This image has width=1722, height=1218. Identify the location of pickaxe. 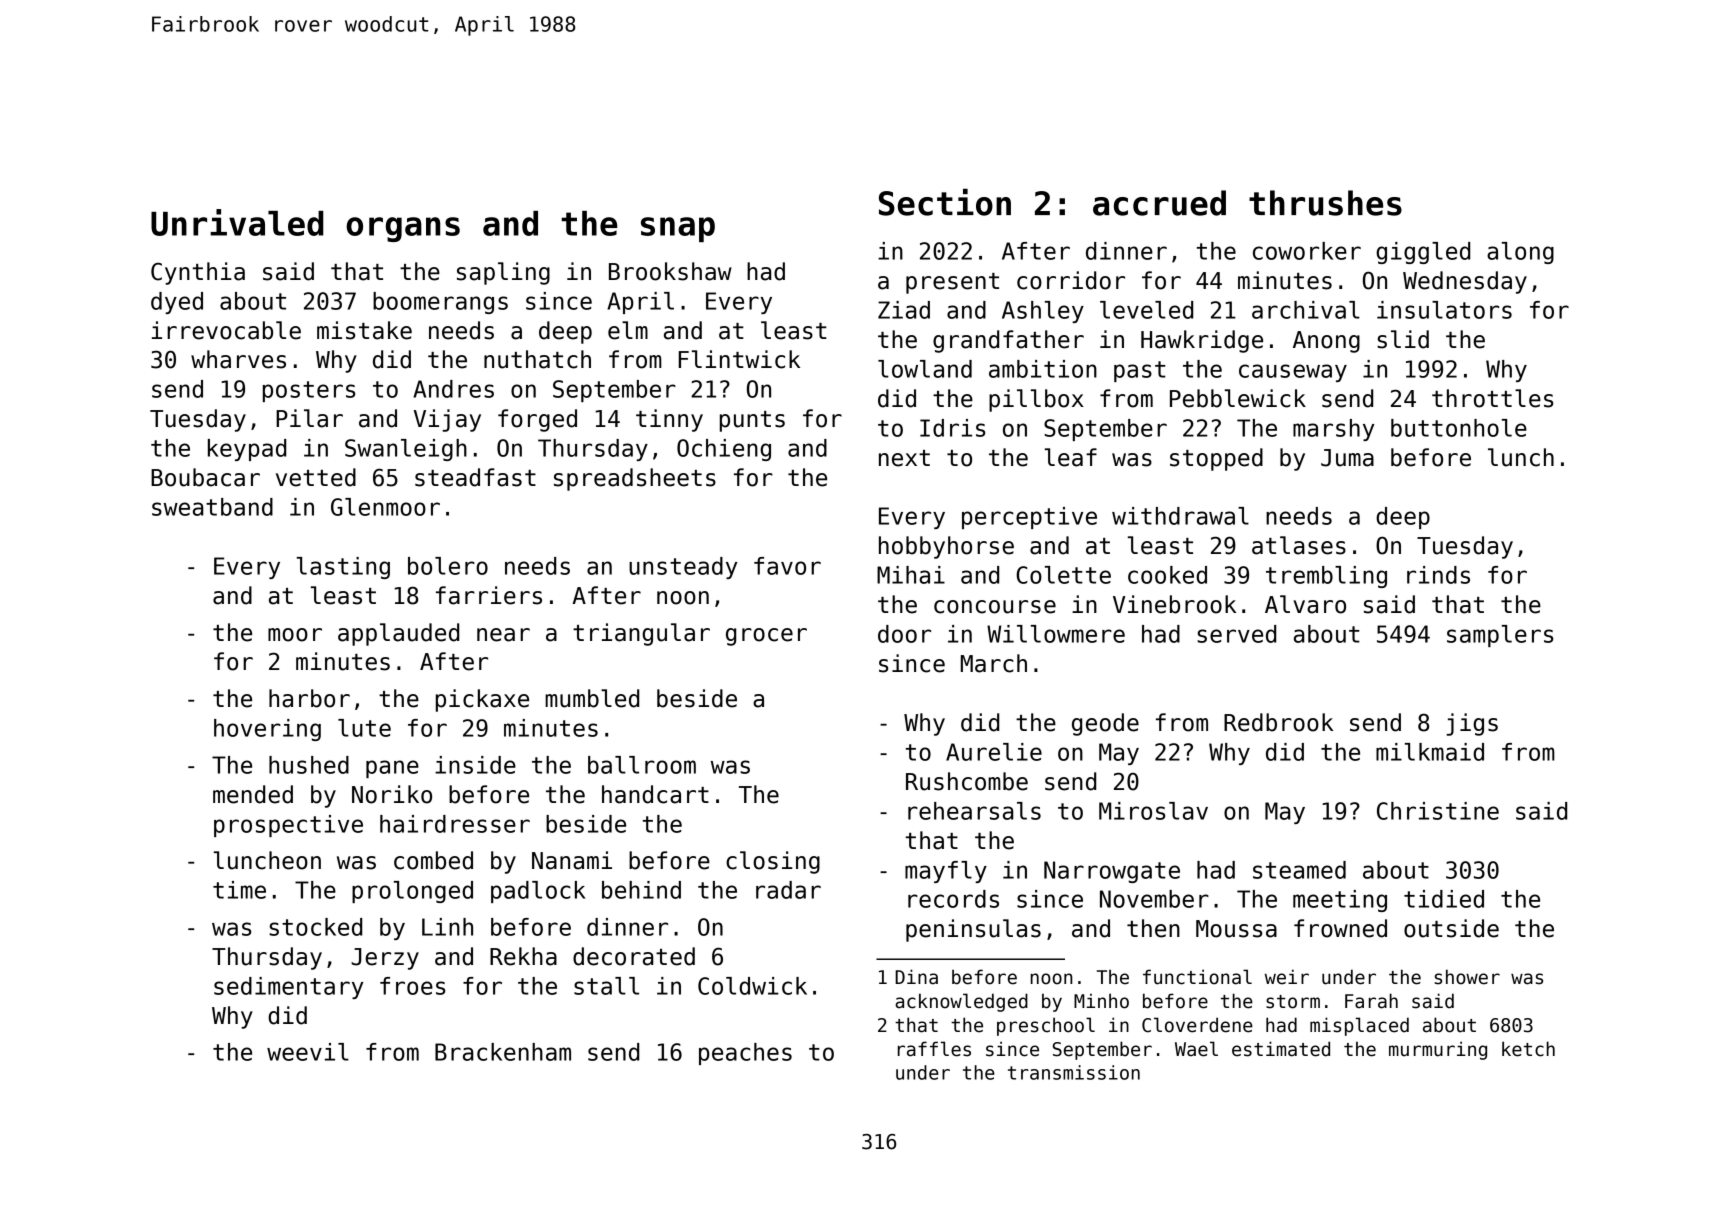
(482, 700).
